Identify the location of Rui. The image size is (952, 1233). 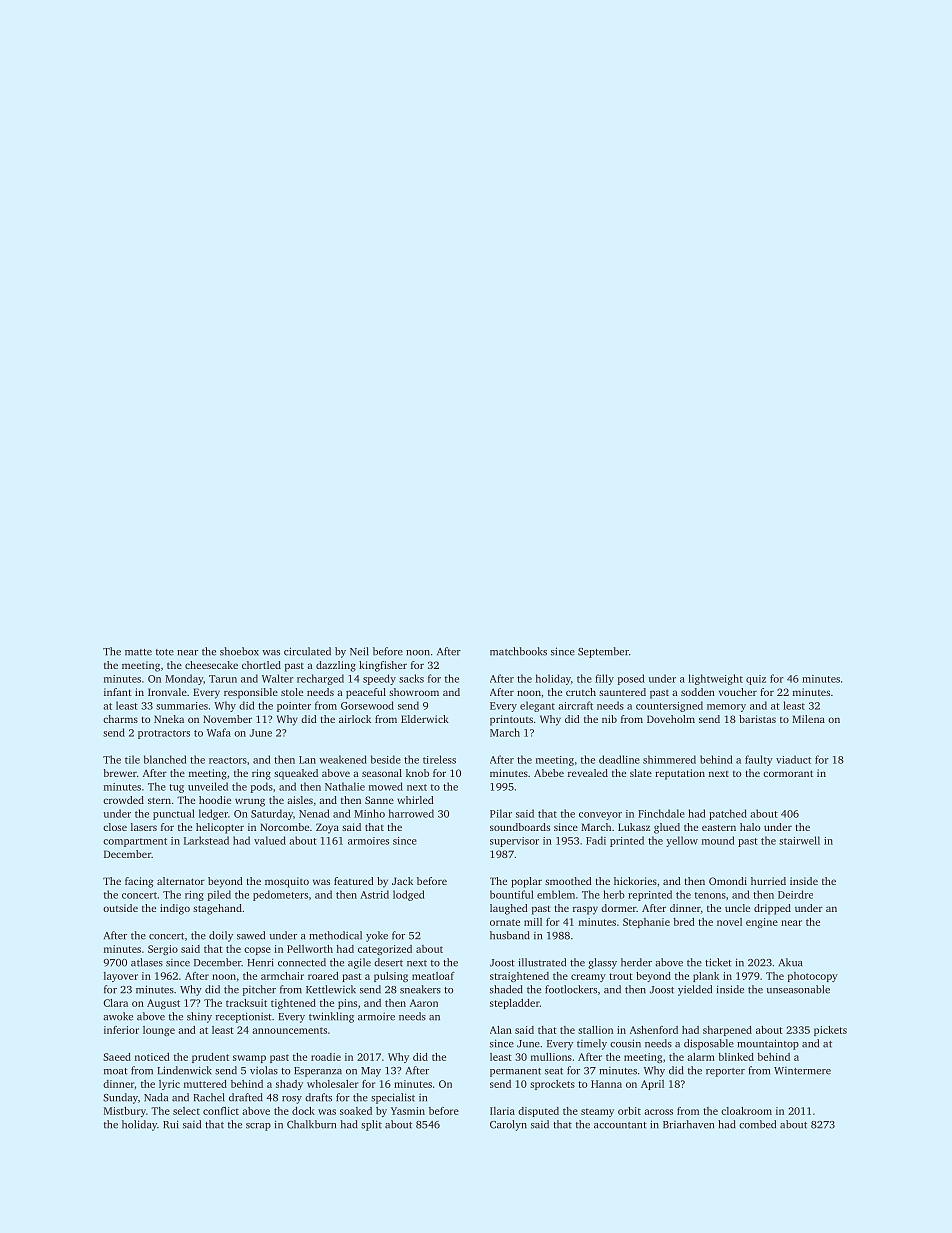
(171, 1124).
